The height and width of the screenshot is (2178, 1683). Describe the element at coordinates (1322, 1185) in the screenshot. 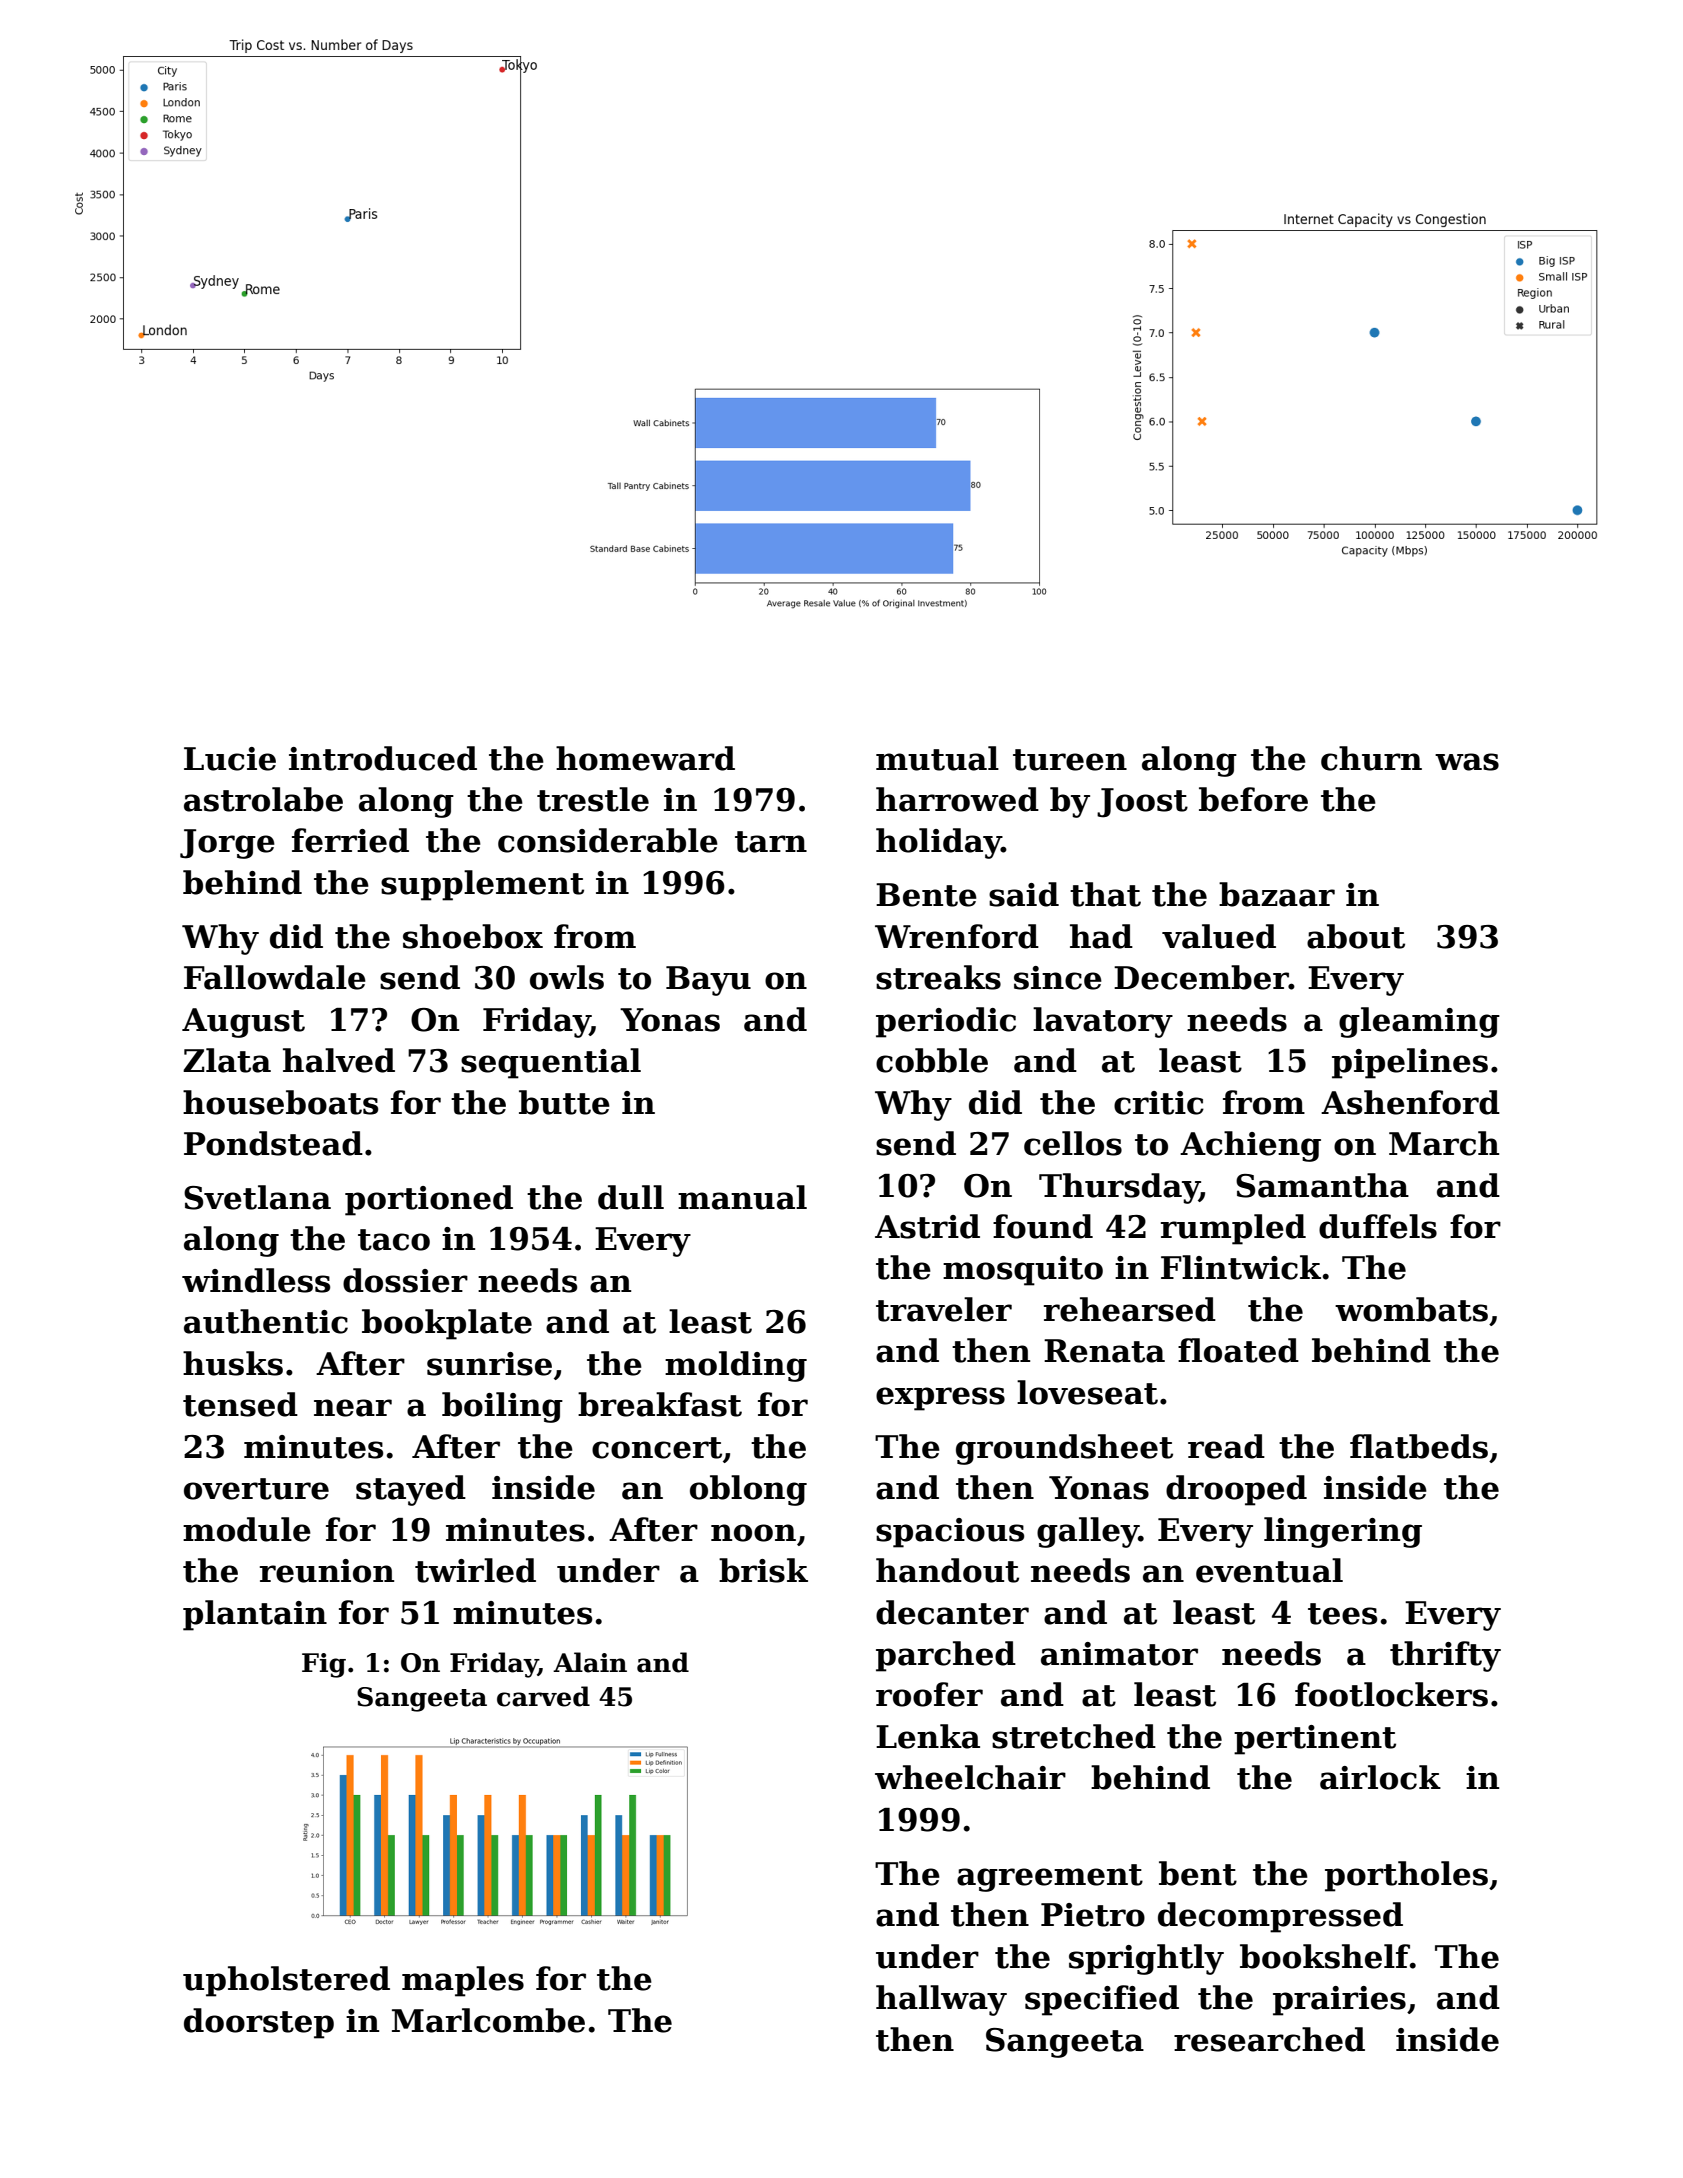

I see `Samantha` at that location.
